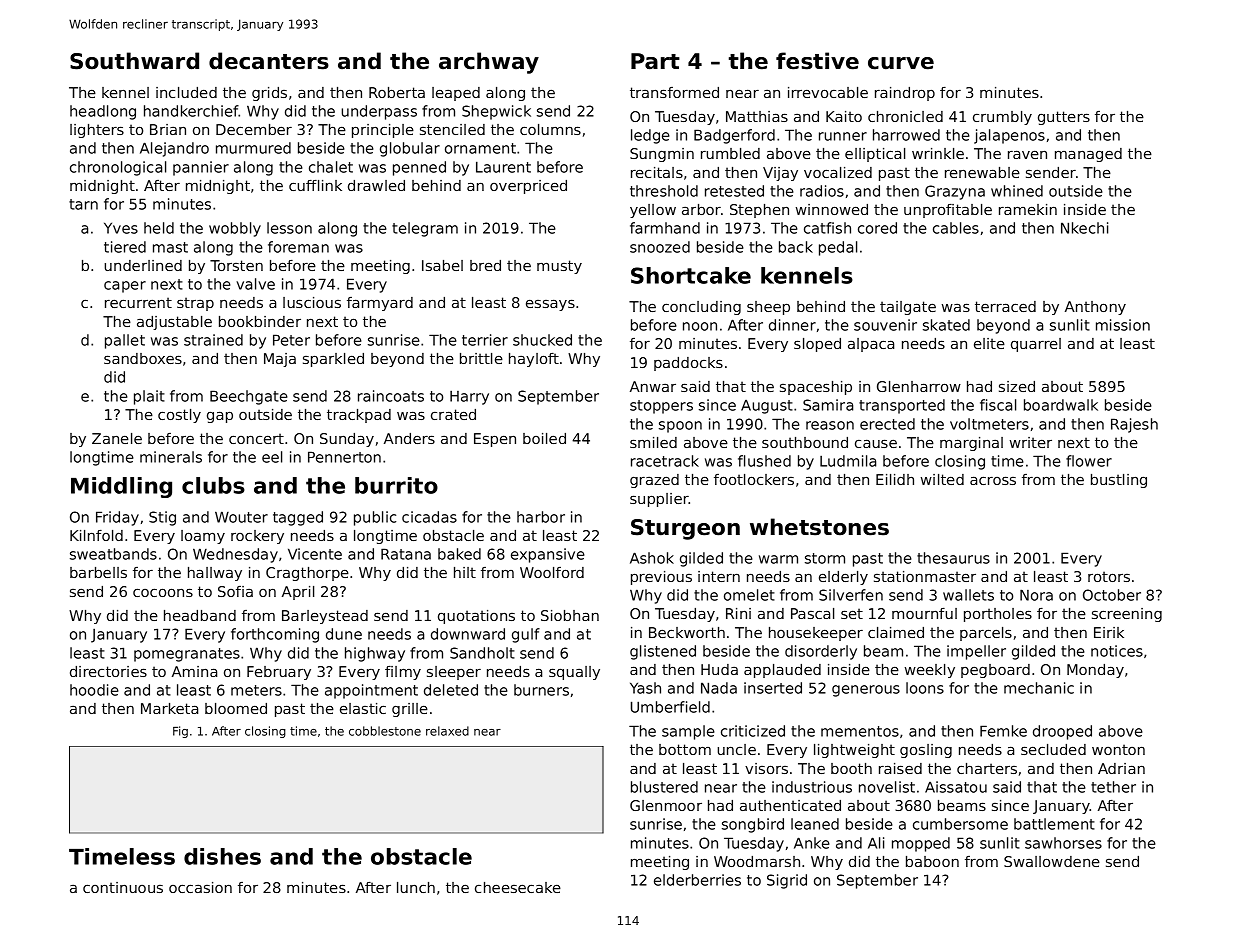 Image resolution: width=1233 pixels, height=952 pixels. Describe the element at coordinates (1061, 405) in the image. I see `boardwalk` at that location.
